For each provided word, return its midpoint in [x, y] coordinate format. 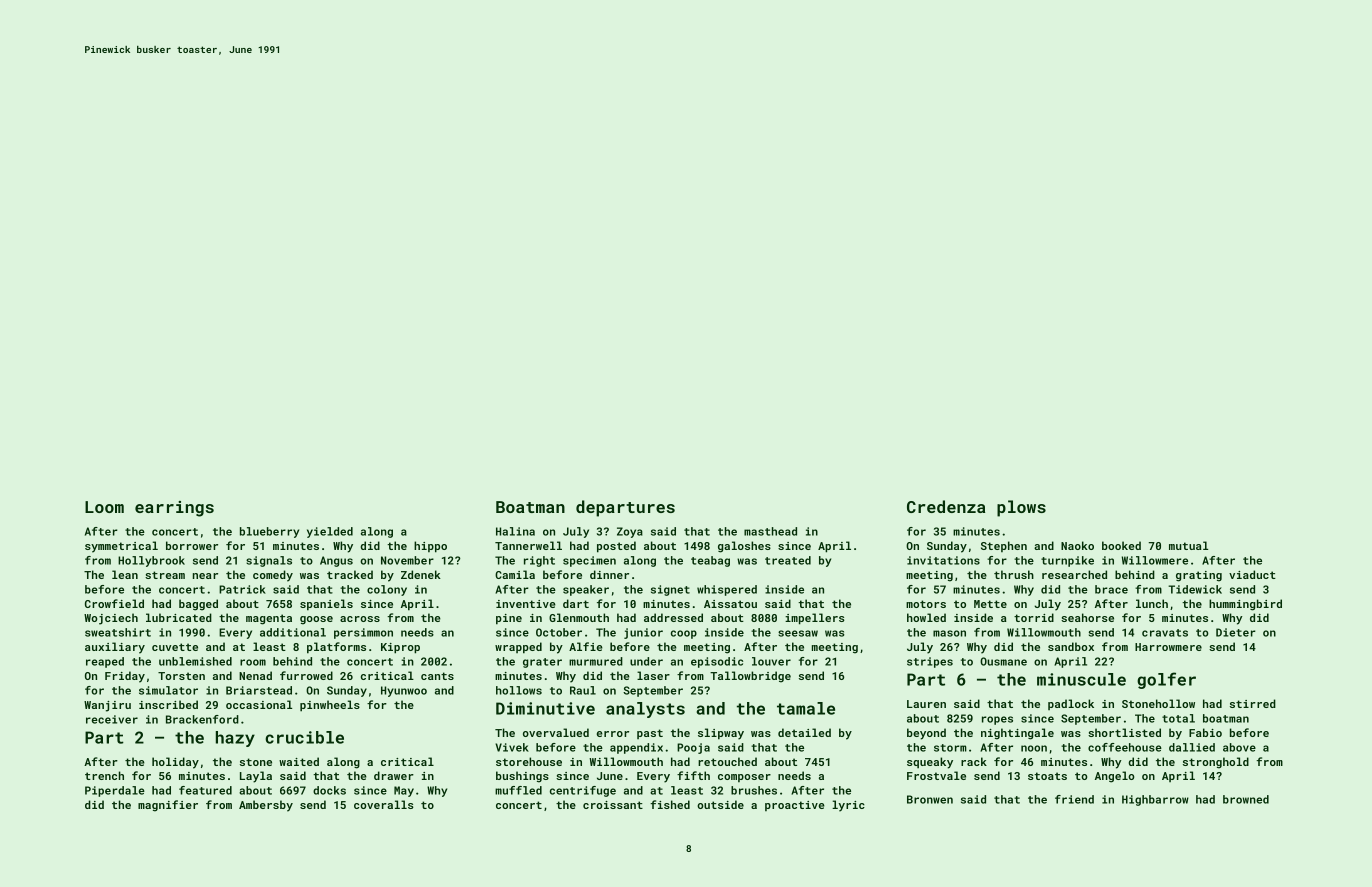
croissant [613, 805]
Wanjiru [107, 706]
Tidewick [1195, 589]
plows [1021, 508]
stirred [1253, 703]
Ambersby [266, 806]
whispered [727, 590]
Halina [515, 531]
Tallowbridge [750, 677]
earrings [174, 509]
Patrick [242, 589]
